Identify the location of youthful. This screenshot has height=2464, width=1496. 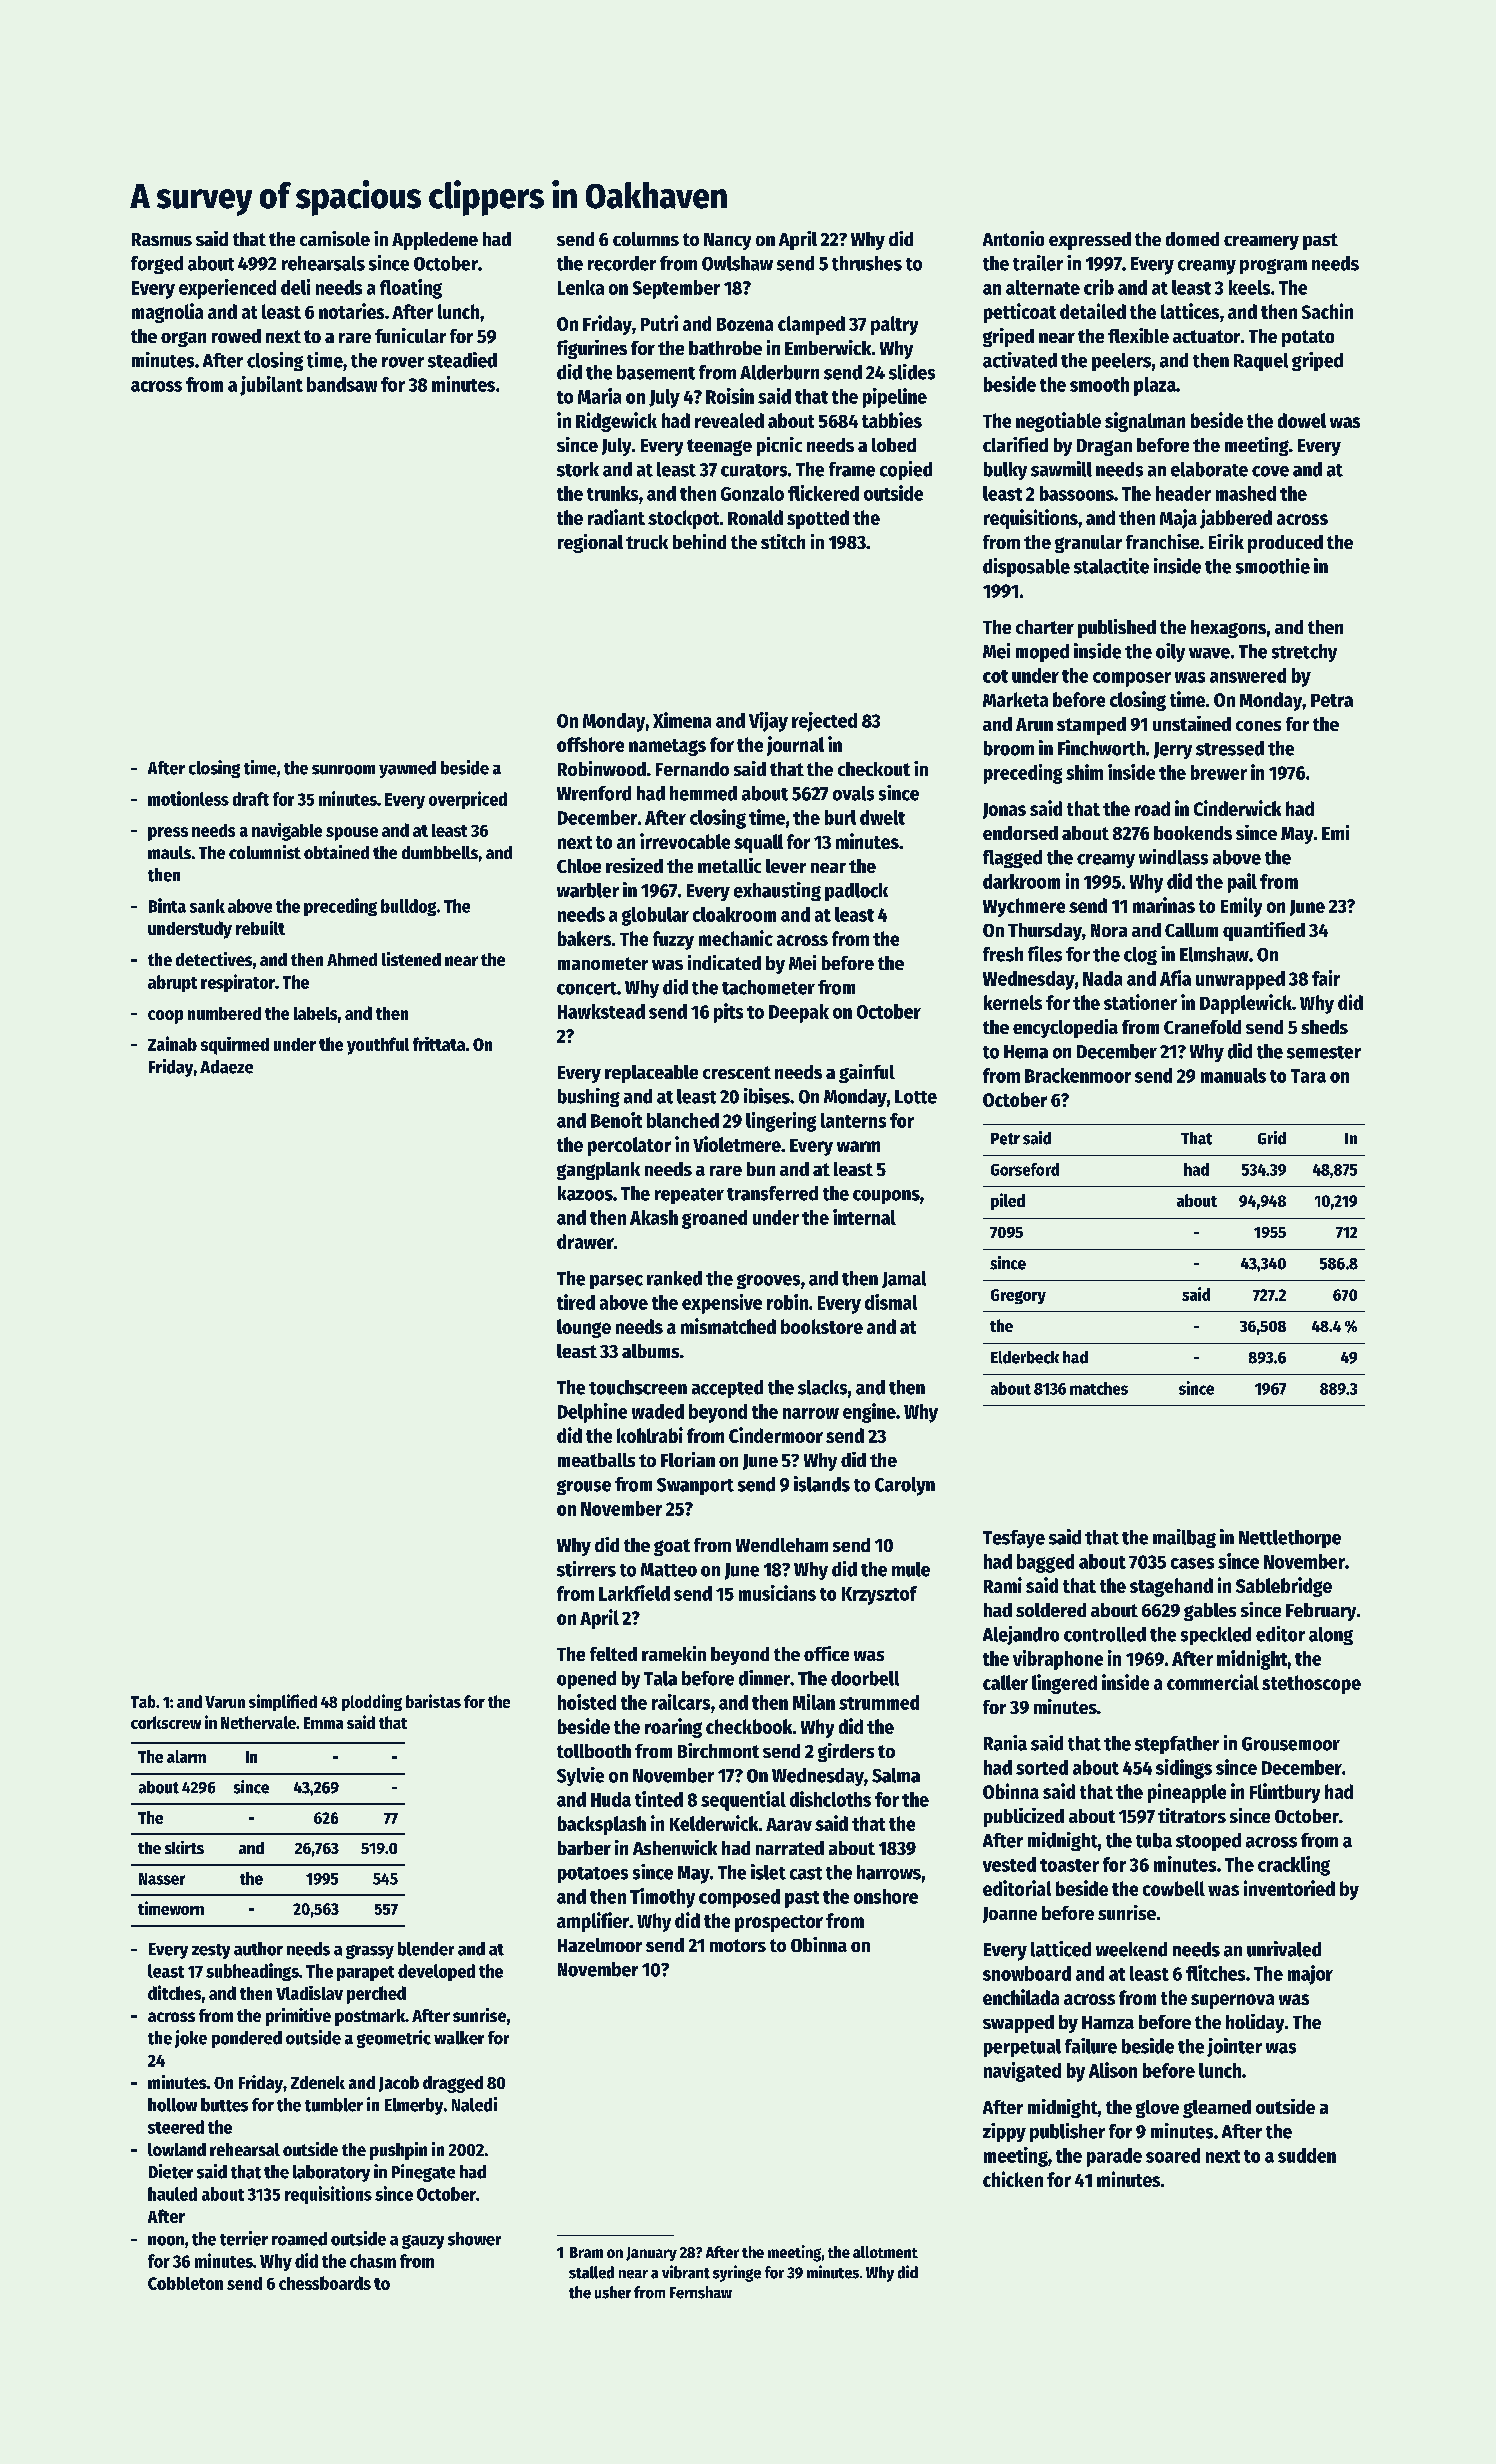
(378, 1046).
